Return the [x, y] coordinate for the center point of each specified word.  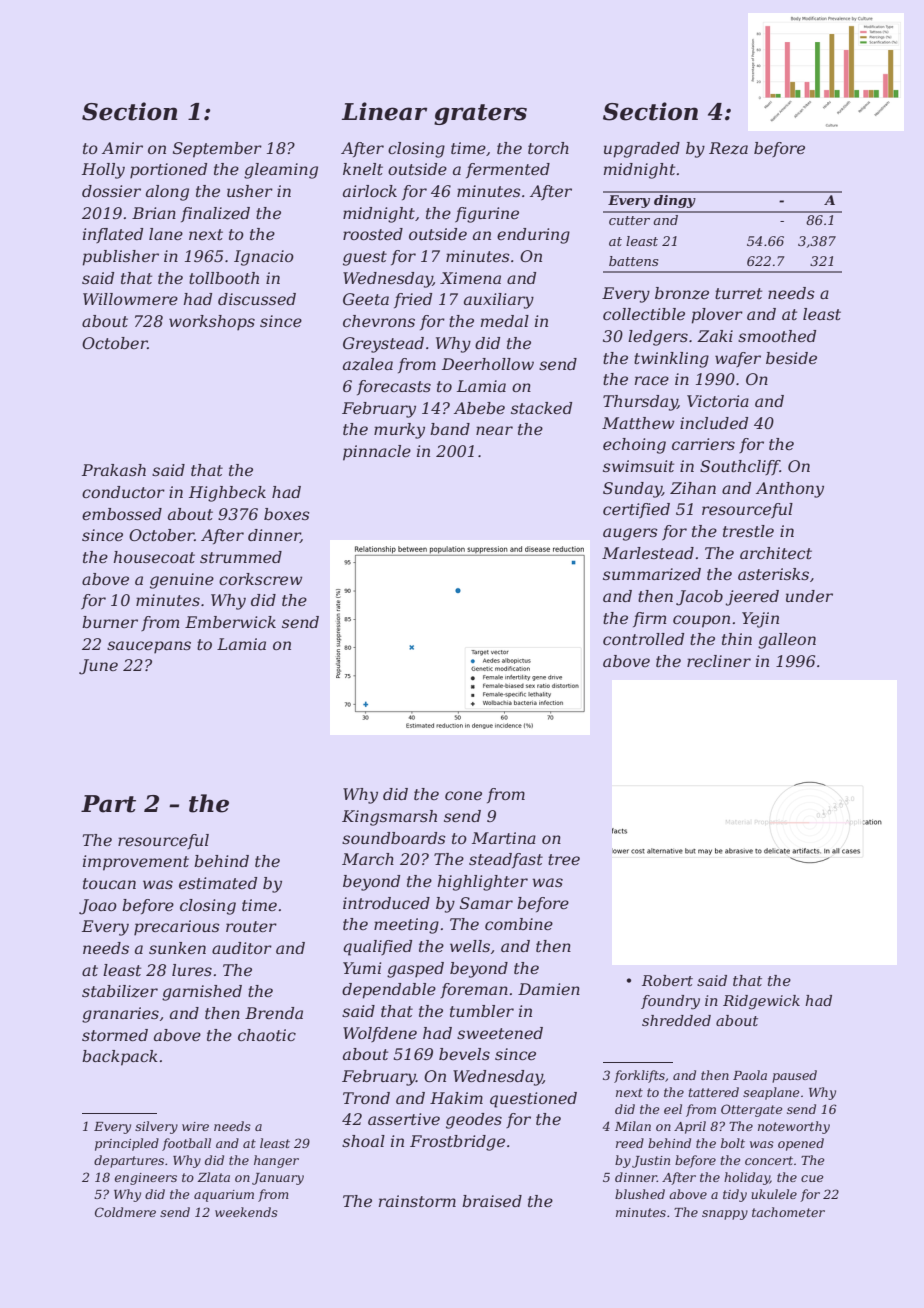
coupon [701, 621]
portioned [168, 171]
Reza [728, 148]
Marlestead [648, 553]
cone [463, 795]
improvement [136, 863]
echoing [634, 446]
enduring [533, 236]
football [186, 1144]
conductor [123, 492]
